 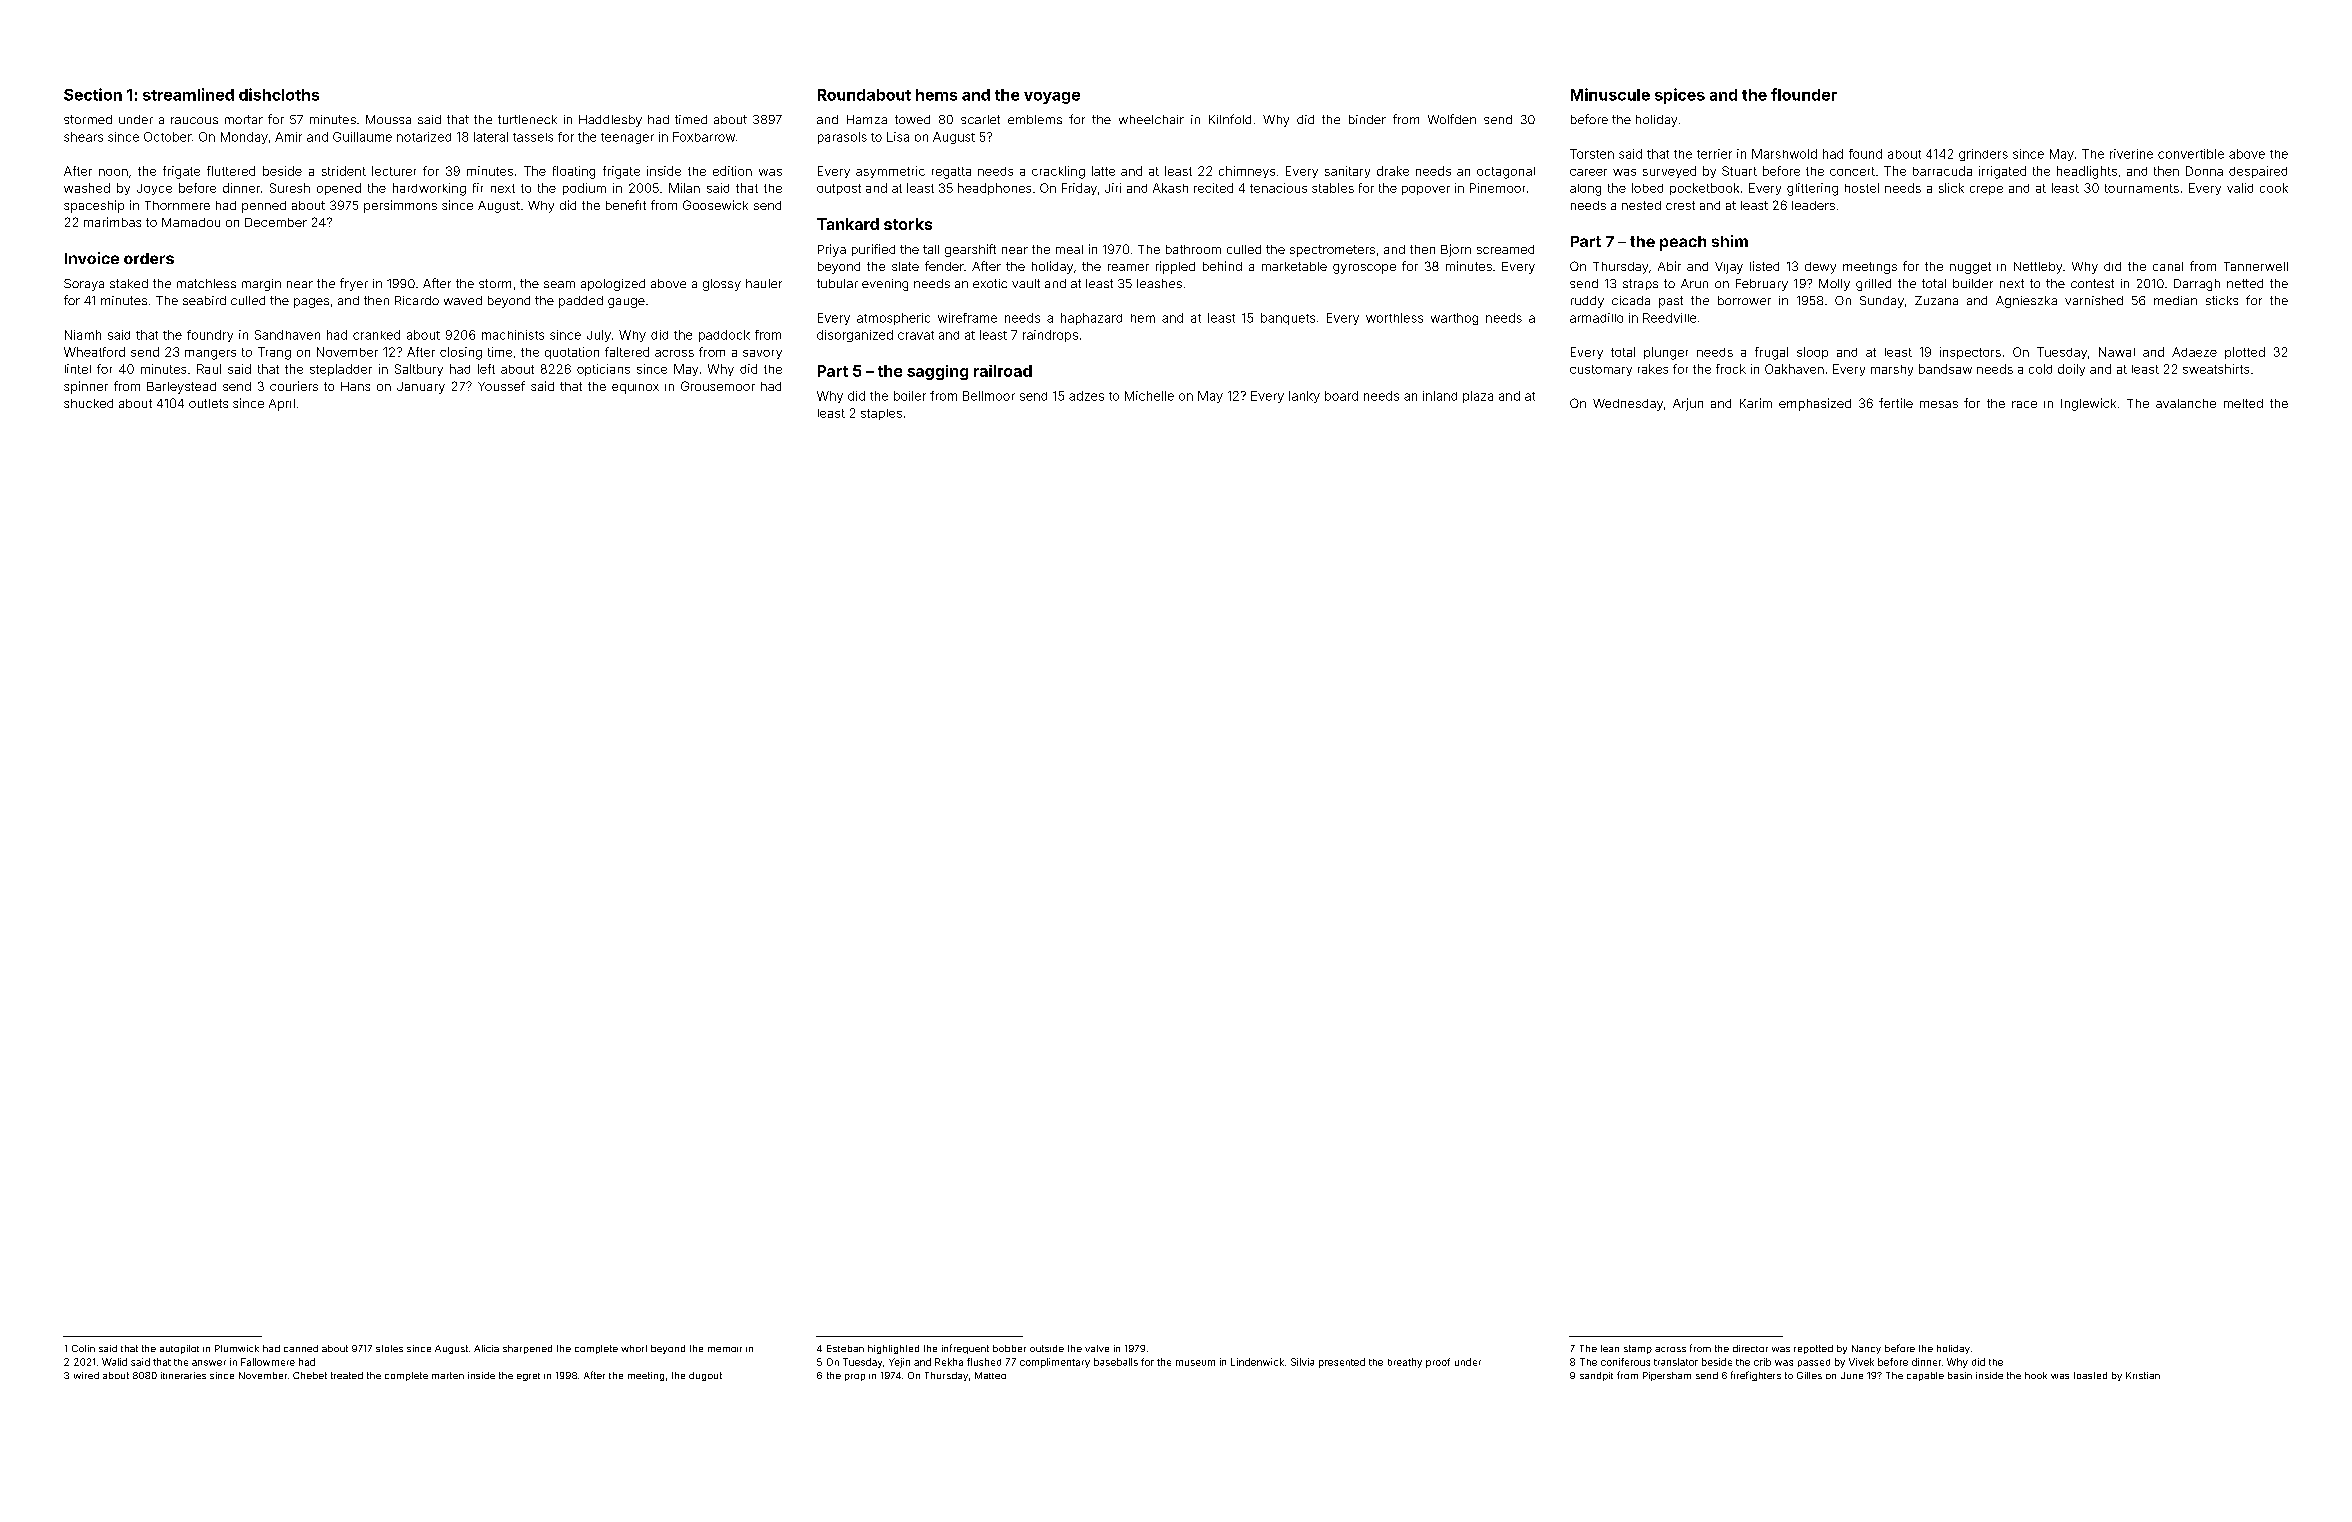 I want to click on storks, so click(x=908, y=224).
